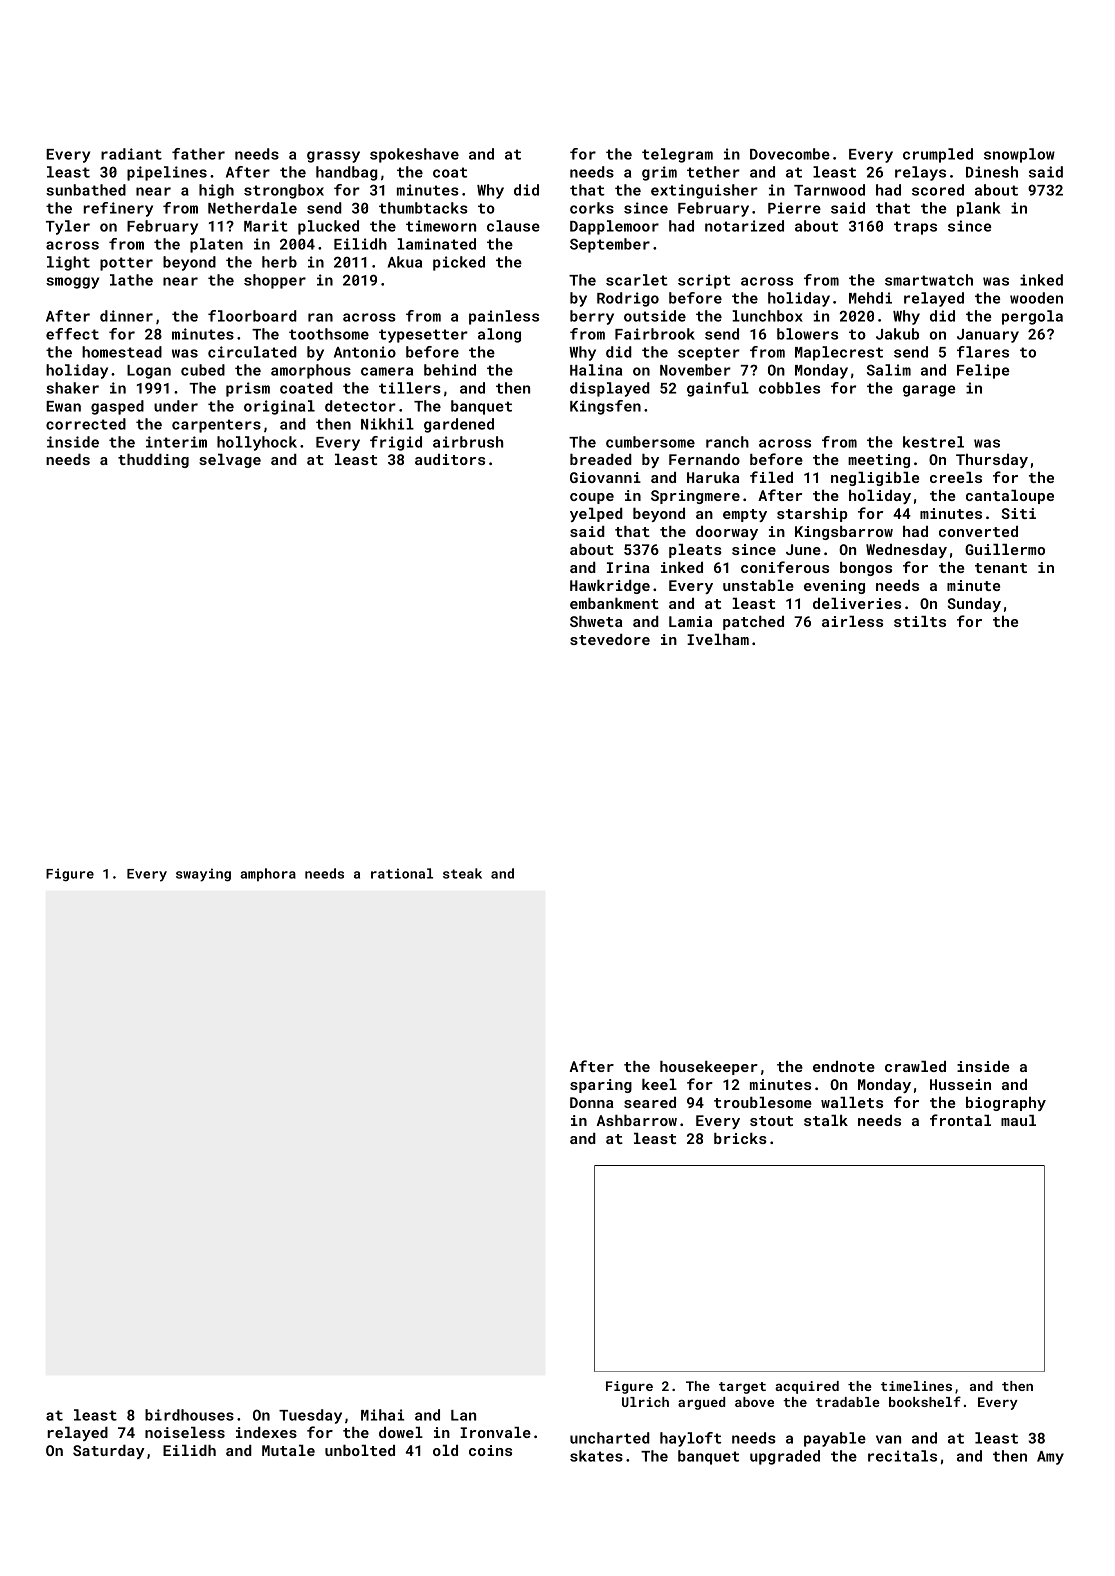 Image resolution: width=1115 pixels, height=1576 pixels. What do you see at coordinates (63, 406) in the image?
I see `Ewan` at bounding box center [63, 406].
